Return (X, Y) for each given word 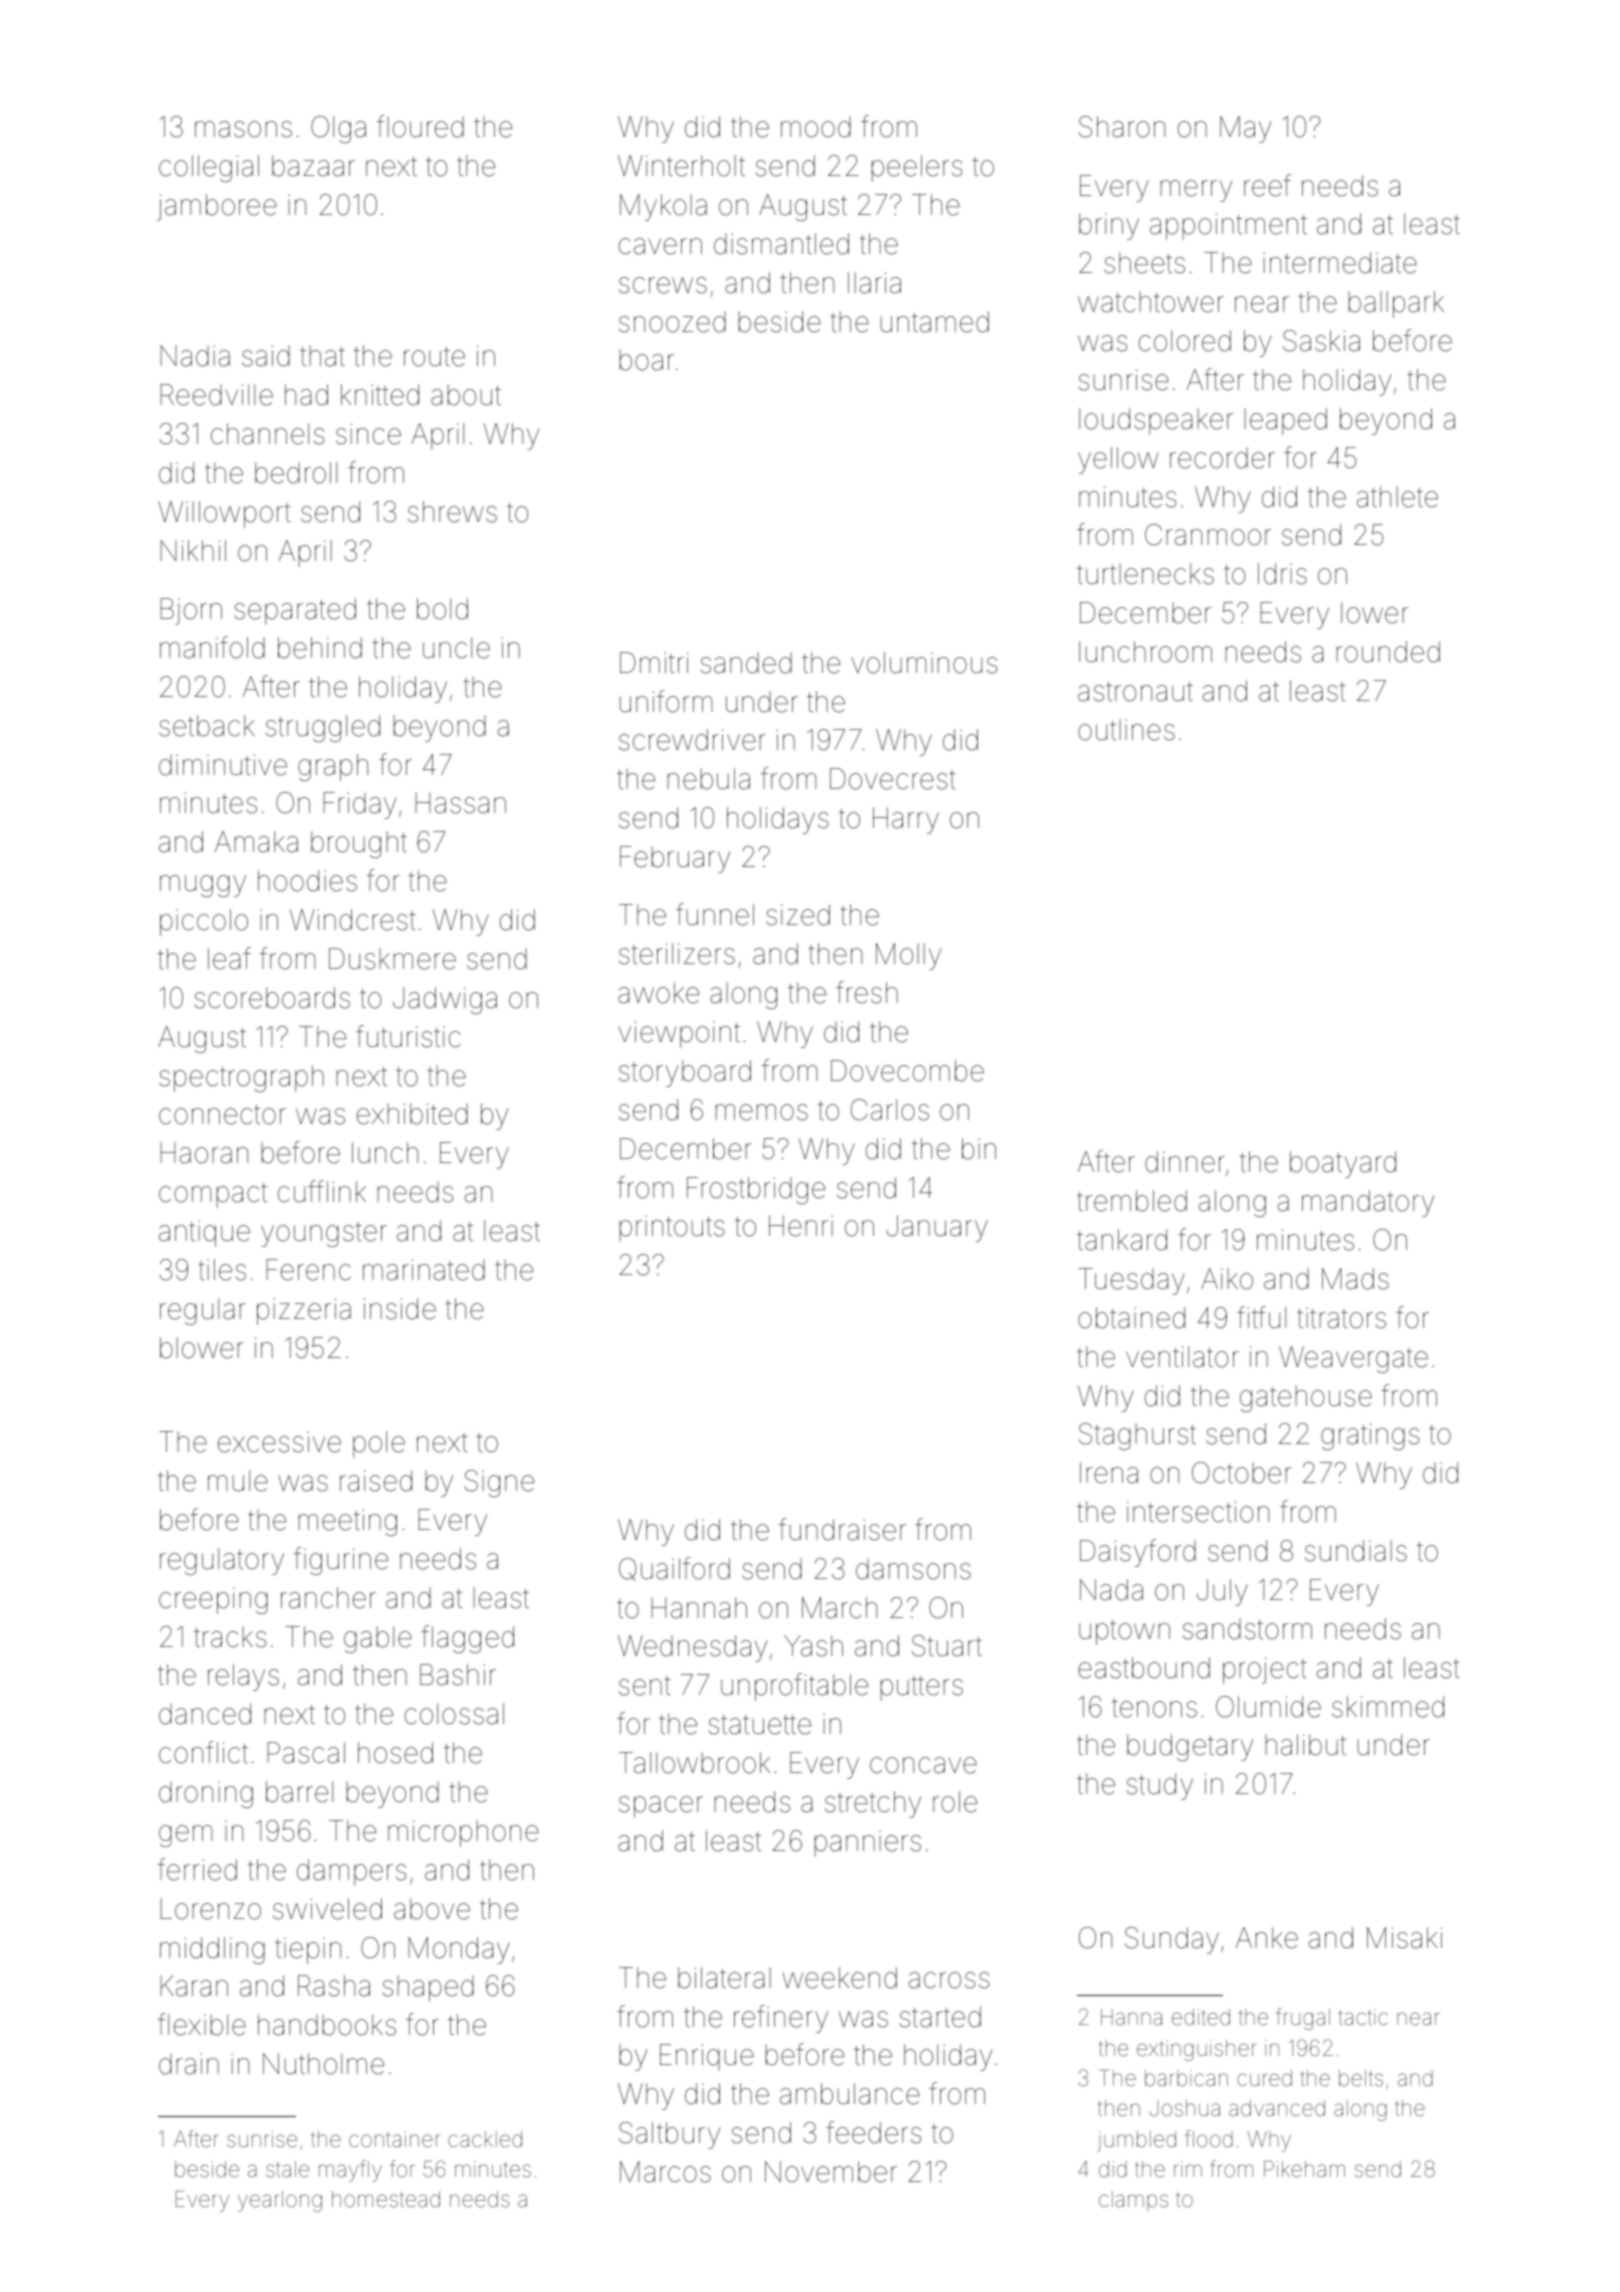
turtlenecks (1145, 574)
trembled (1132, 1201)
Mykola (663, 207)
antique (204, 1233)
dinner (1185, 1162)
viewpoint (679, 1034)
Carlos (890, 1110)
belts (1361, 2078)
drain (189, 2064)
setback (207, 726)
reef (1267, 185)
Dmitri (654, 662)
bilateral (724, 1978)
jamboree (217, 207)
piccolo (204, 922)
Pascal (306, 1753)
